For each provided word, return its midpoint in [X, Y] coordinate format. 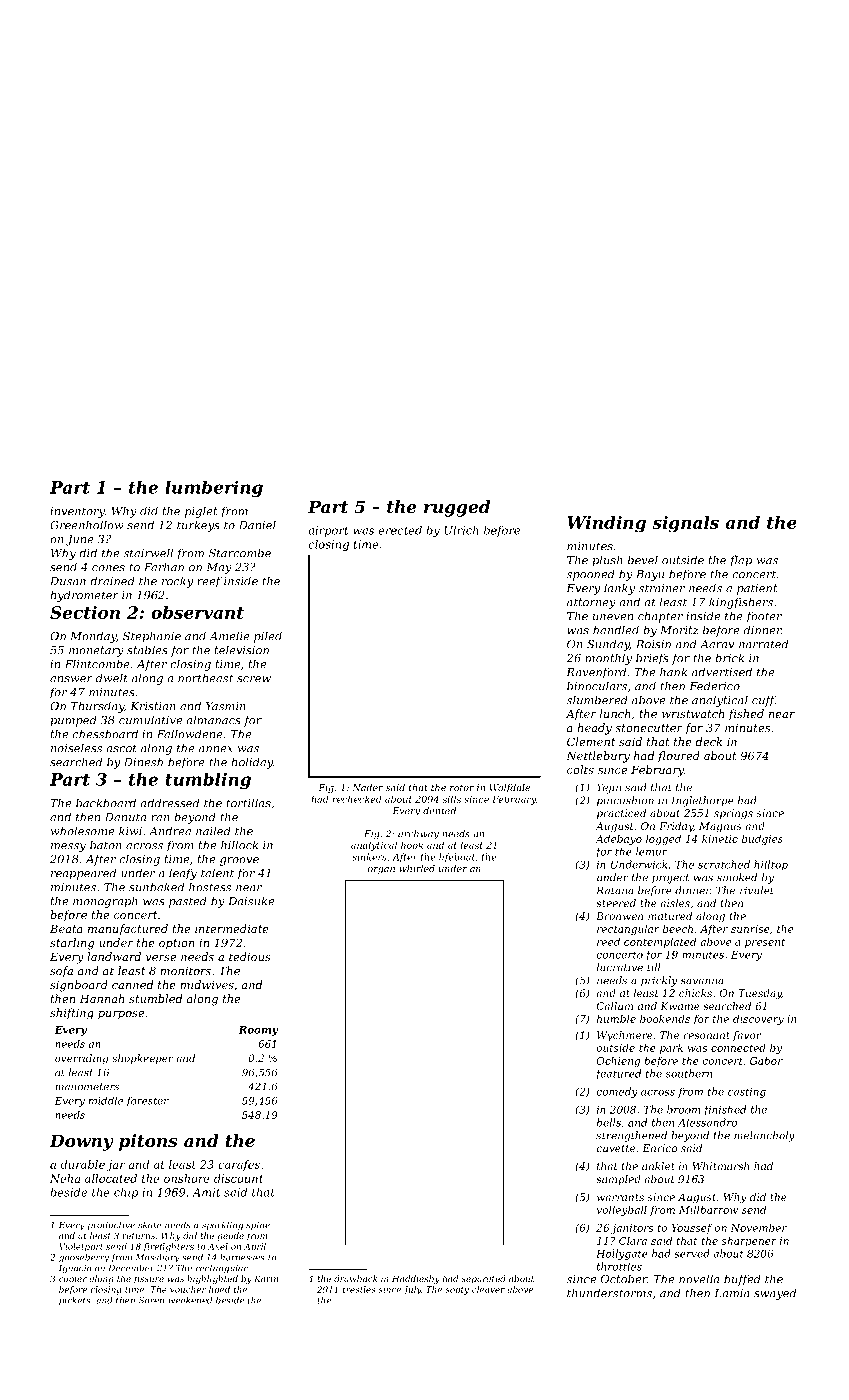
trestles [359, 1289]
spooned [591, 575]
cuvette [616, 1148]
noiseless [76, 748]
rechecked [357, 799]
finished [725, 1110]
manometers [87, 1087]
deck [709, 741]
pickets [75, 1301]
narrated [763, 644]
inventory [77, 512]
